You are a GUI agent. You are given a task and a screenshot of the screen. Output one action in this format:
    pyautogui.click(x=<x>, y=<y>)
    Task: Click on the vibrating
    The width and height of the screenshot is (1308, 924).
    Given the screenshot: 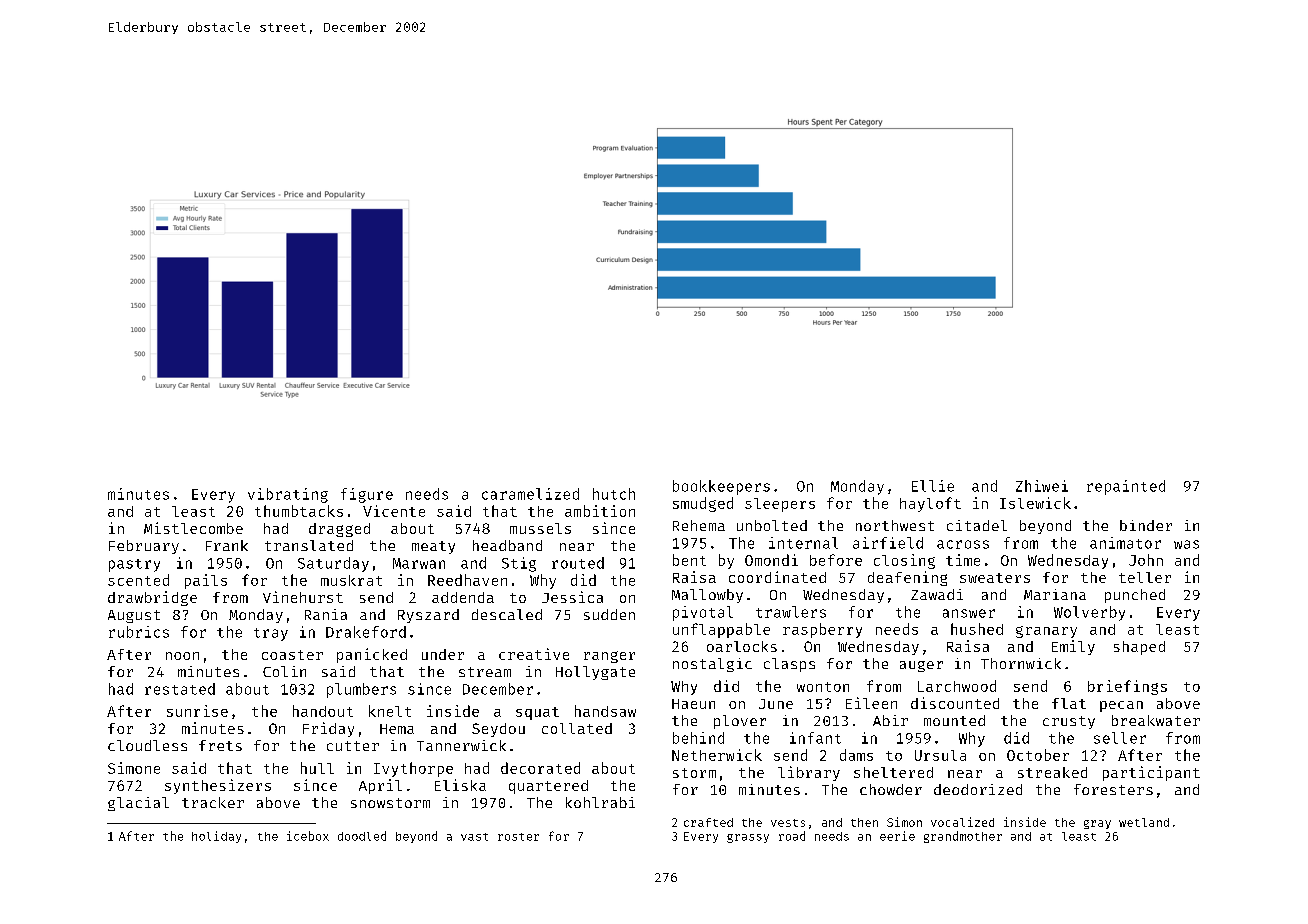 What is the action you would take?
    pyautogui.click(x=288, y=495)
